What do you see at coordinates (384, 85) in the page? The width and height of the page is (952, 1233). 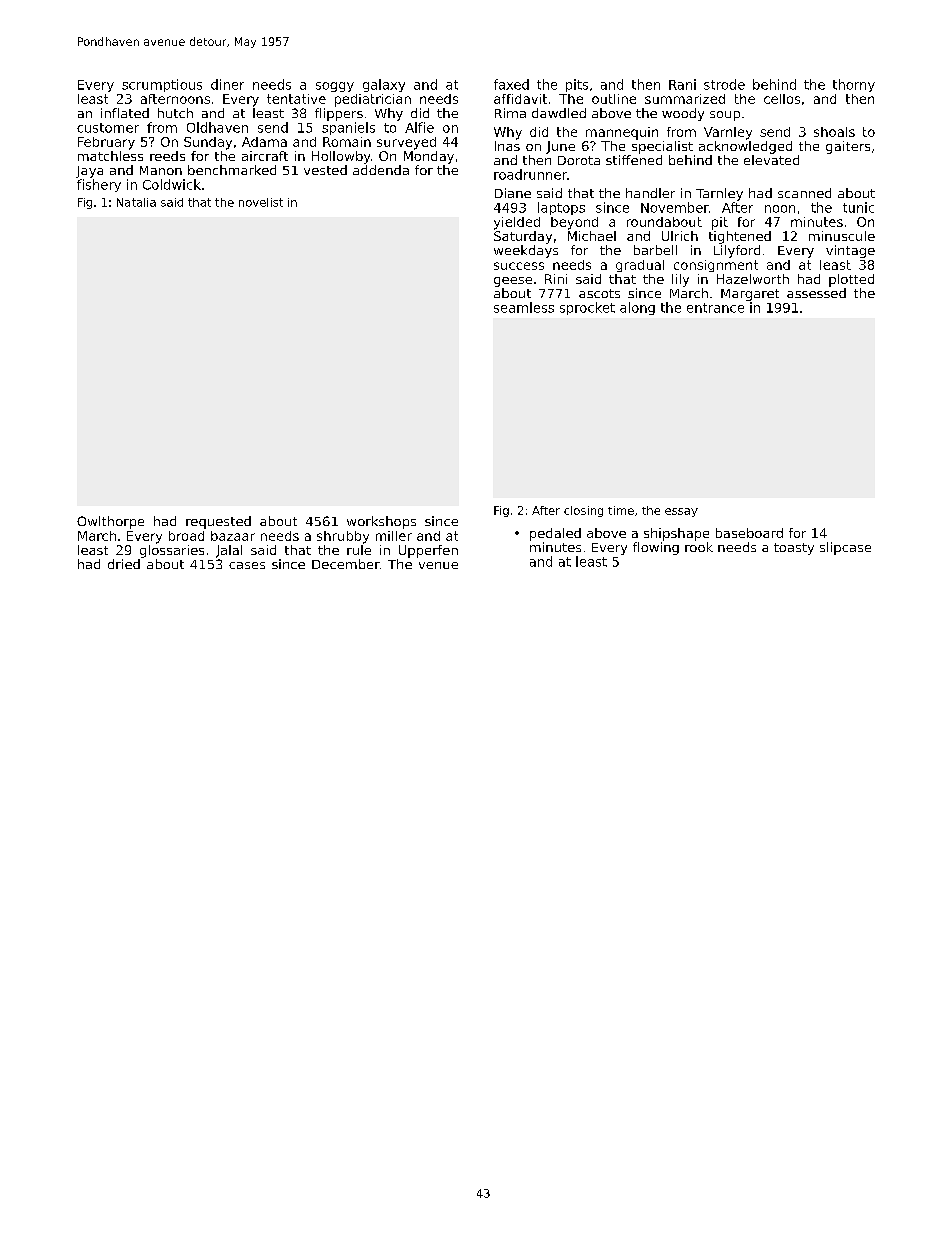 I see `galaxy` at bounding box center [384, 85].
